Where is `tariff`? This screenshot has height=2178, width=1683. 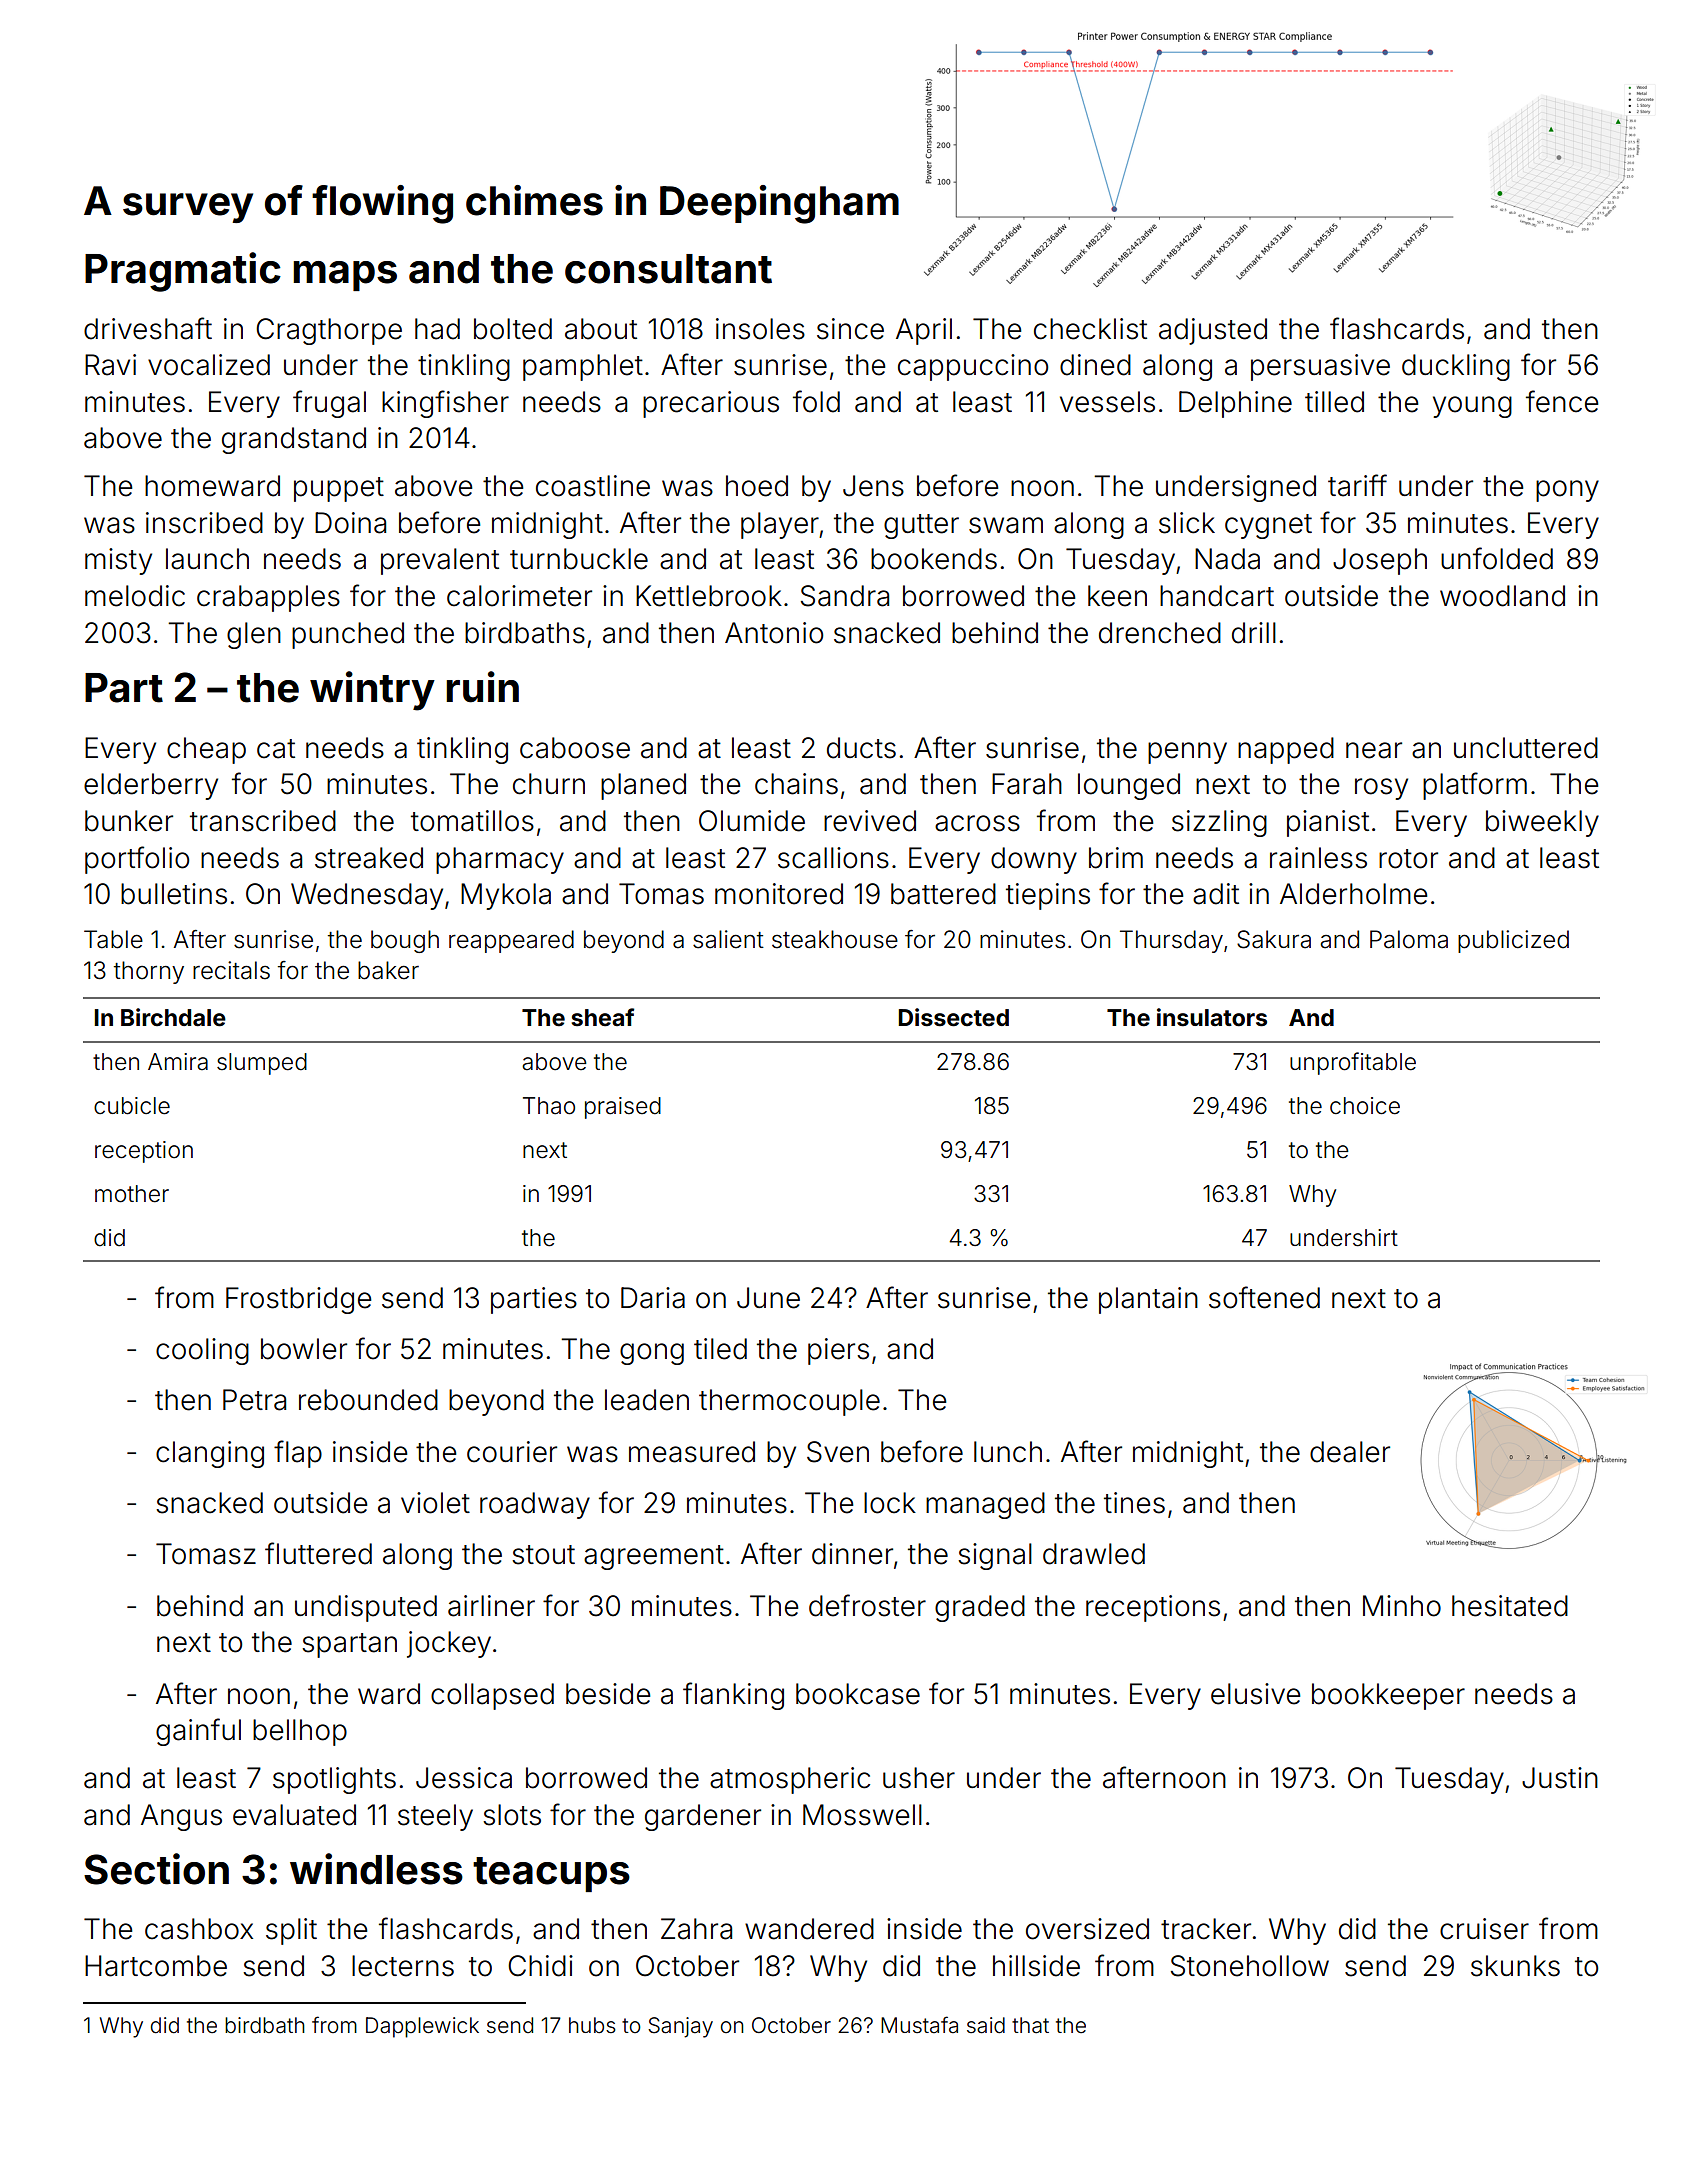
tariff is located at coordinates (1357, 485).
